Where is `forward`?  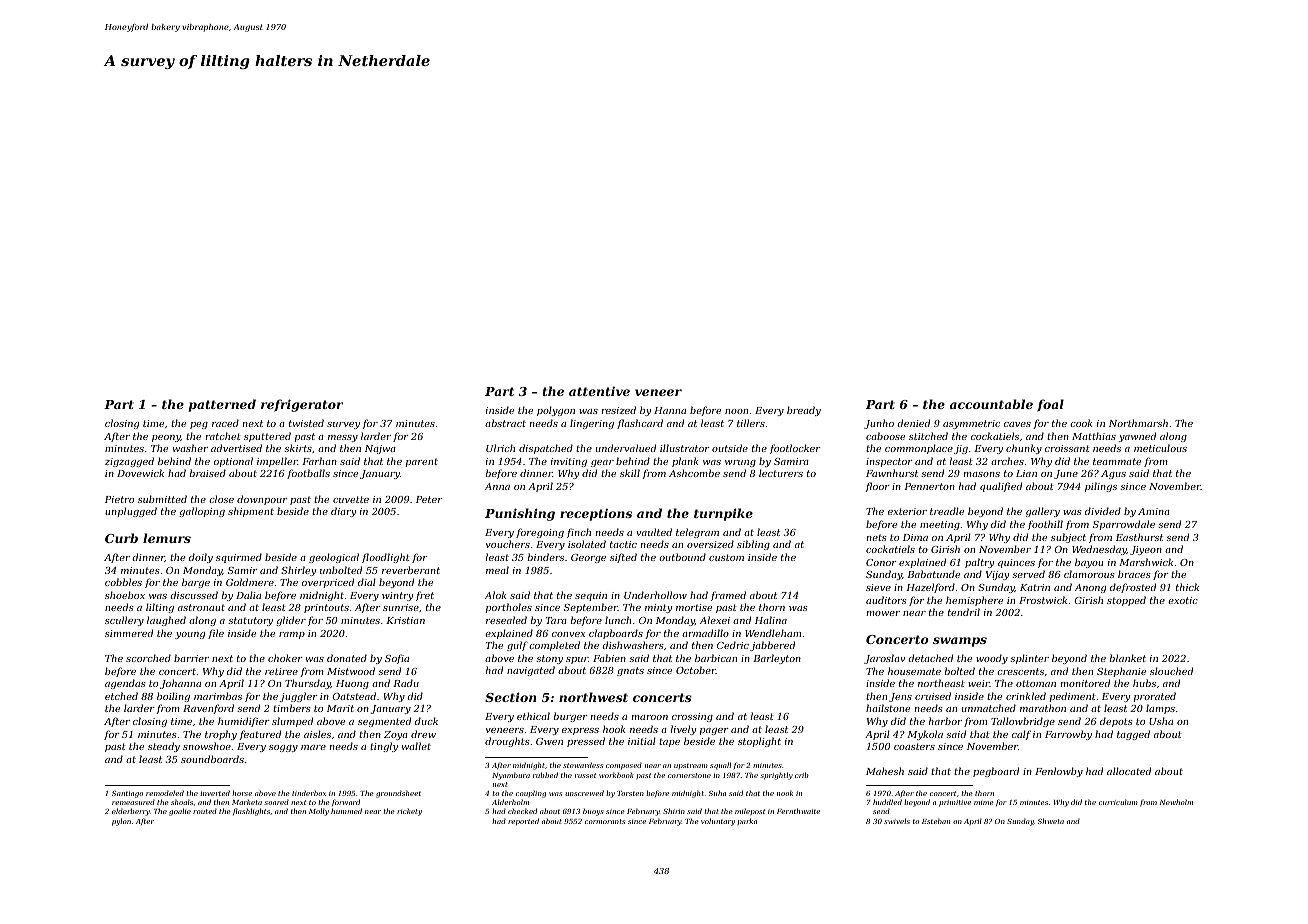
forward is located at coordinates (346, 802).
